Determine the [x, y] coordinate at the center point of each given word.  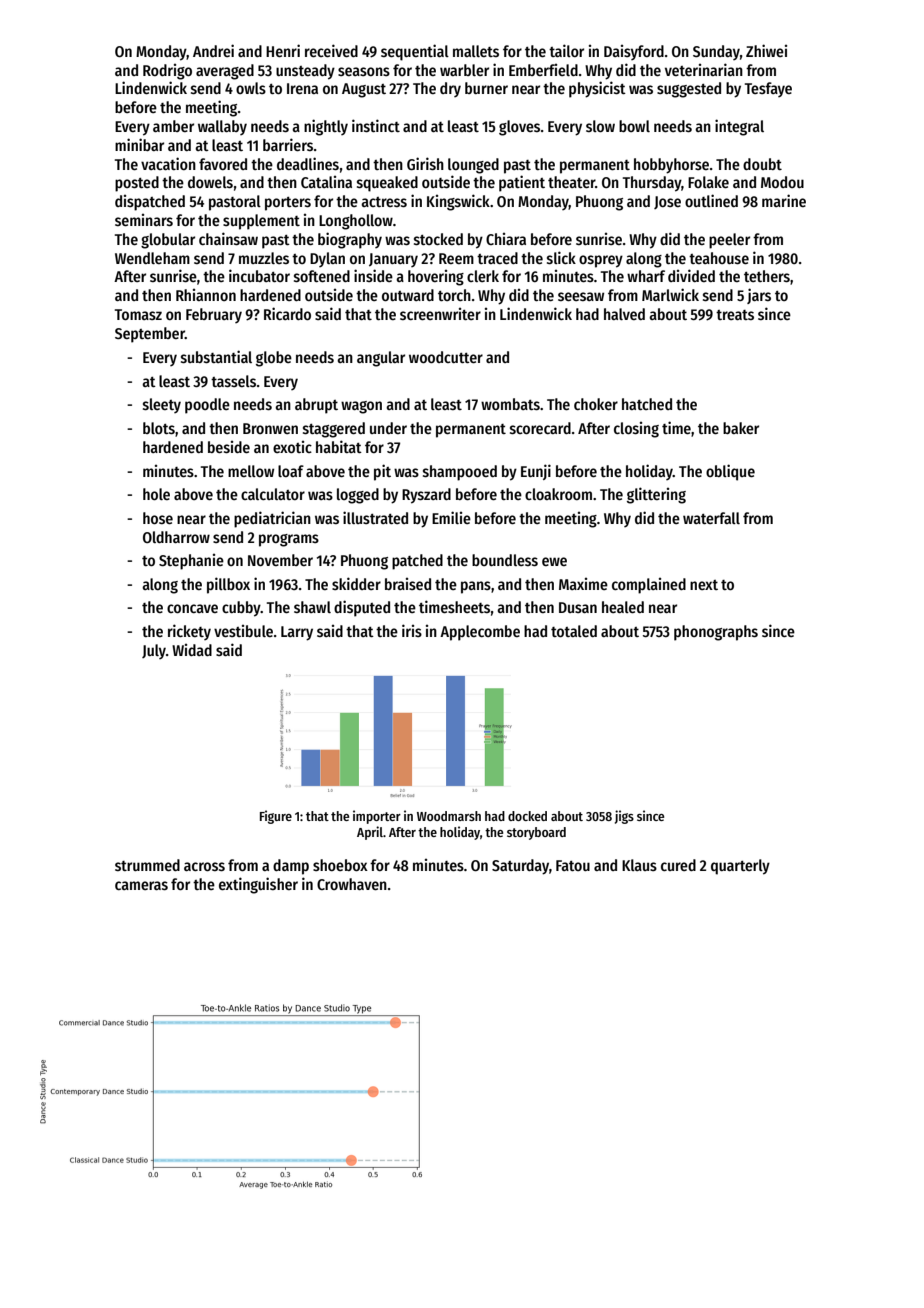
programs [289, 540]
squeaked [387, 184]
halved [624, 314]
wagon [361, 407]
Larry [297, 633]
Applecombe [480, 633]
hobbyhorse [671, 166]
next [704, 585]
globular [168, 241]
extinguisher [258, 885]
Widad [192, 650]
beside [229, 447]
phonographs [716, 633]
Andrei [213, 50]
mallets [476, 51]
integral [739, 127]
